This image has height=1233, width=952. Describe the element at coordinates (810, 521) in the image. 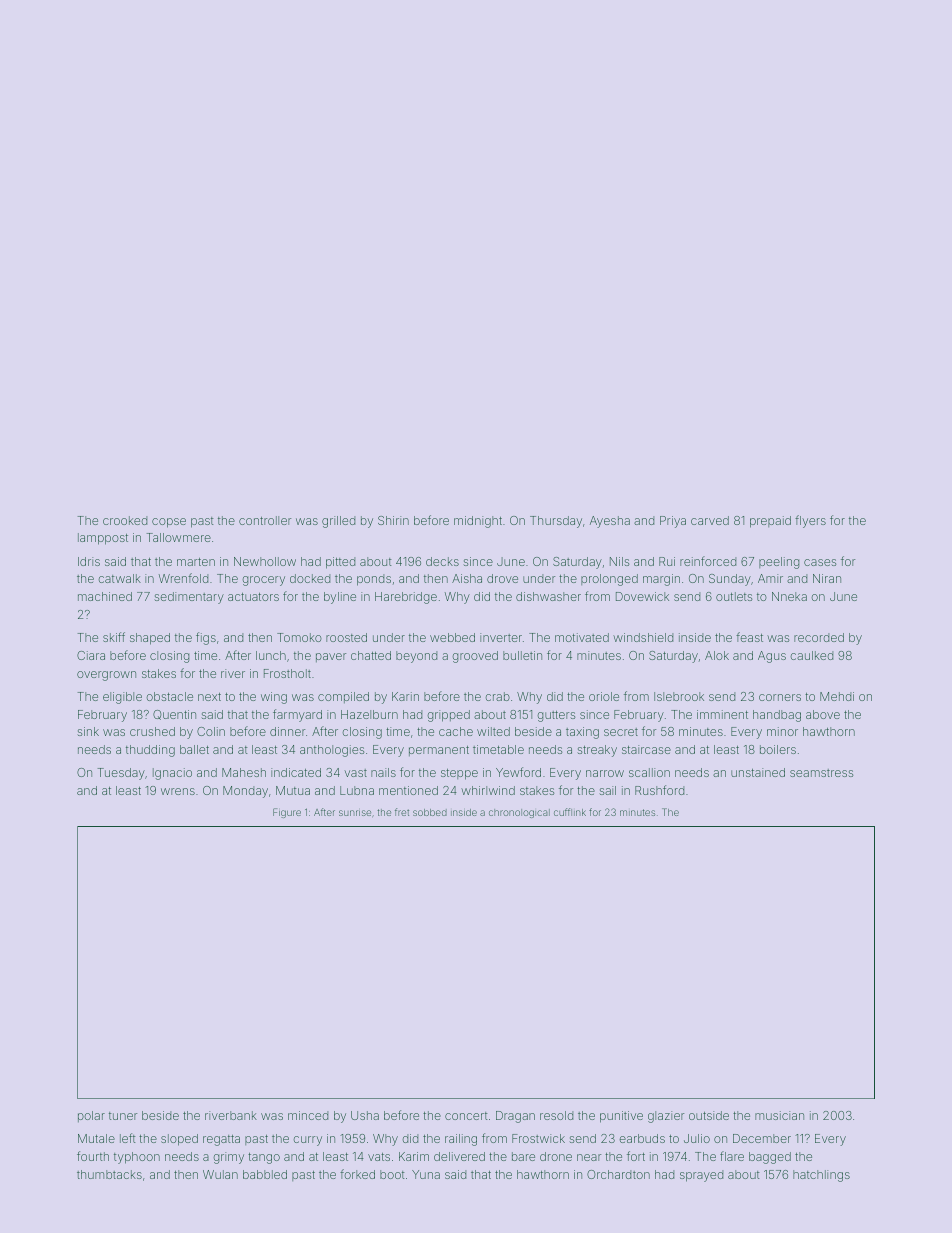

I see `flyers` at that location.
